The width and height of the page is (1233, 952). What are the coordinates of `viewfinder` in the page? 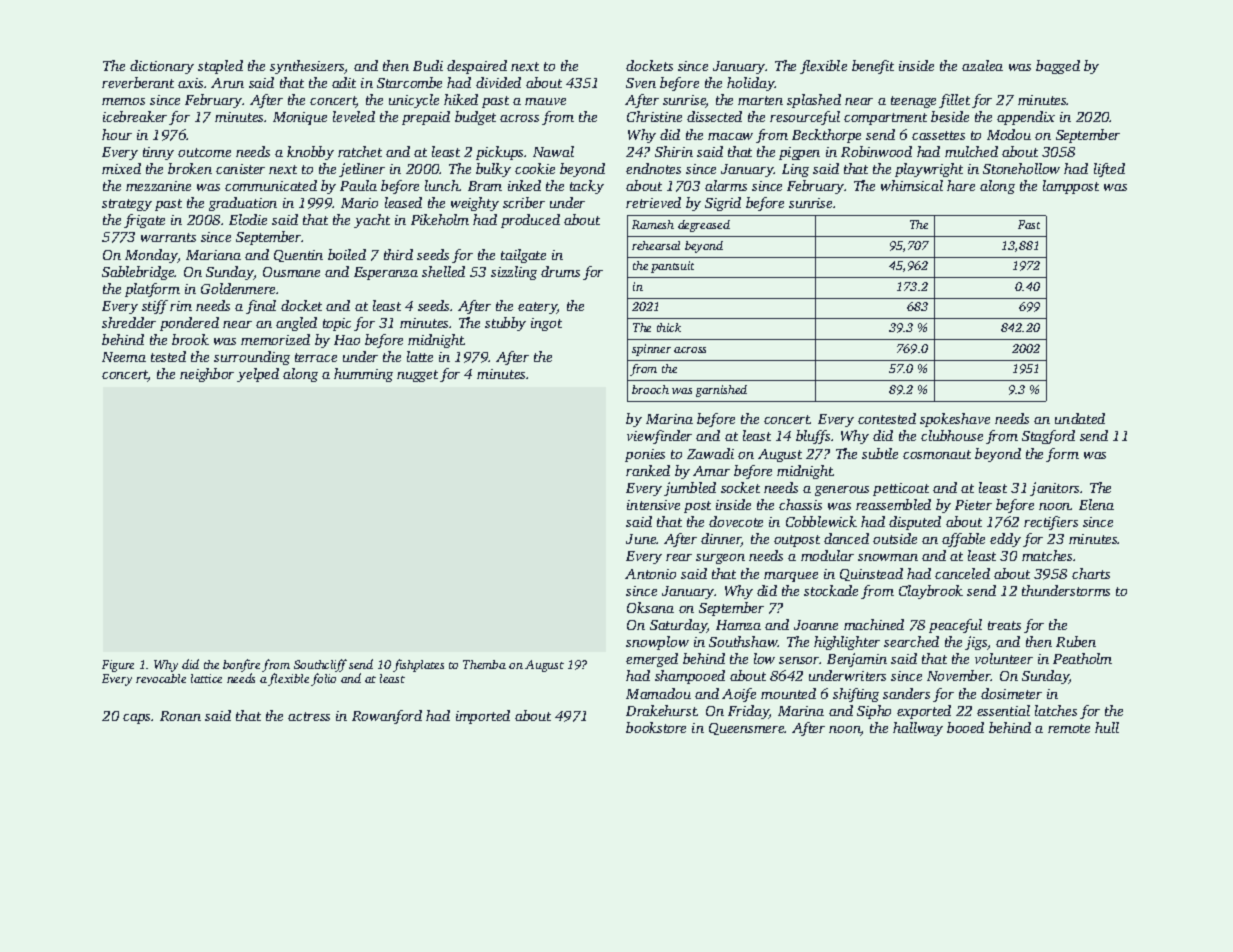 It's located at (659, 437).
